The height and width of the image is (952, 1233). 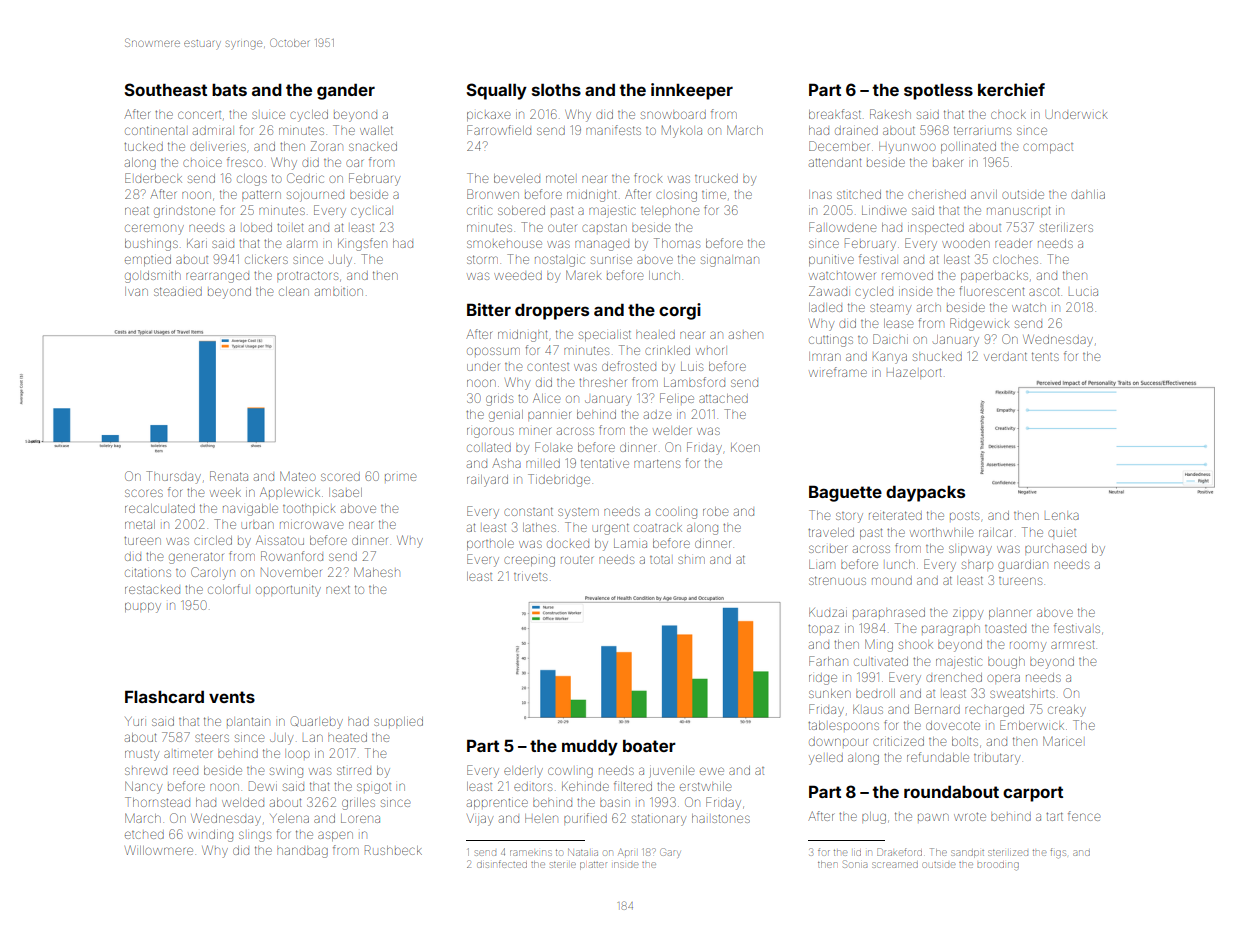 I want to click on Maricel, so click(x=1062, y=741).
